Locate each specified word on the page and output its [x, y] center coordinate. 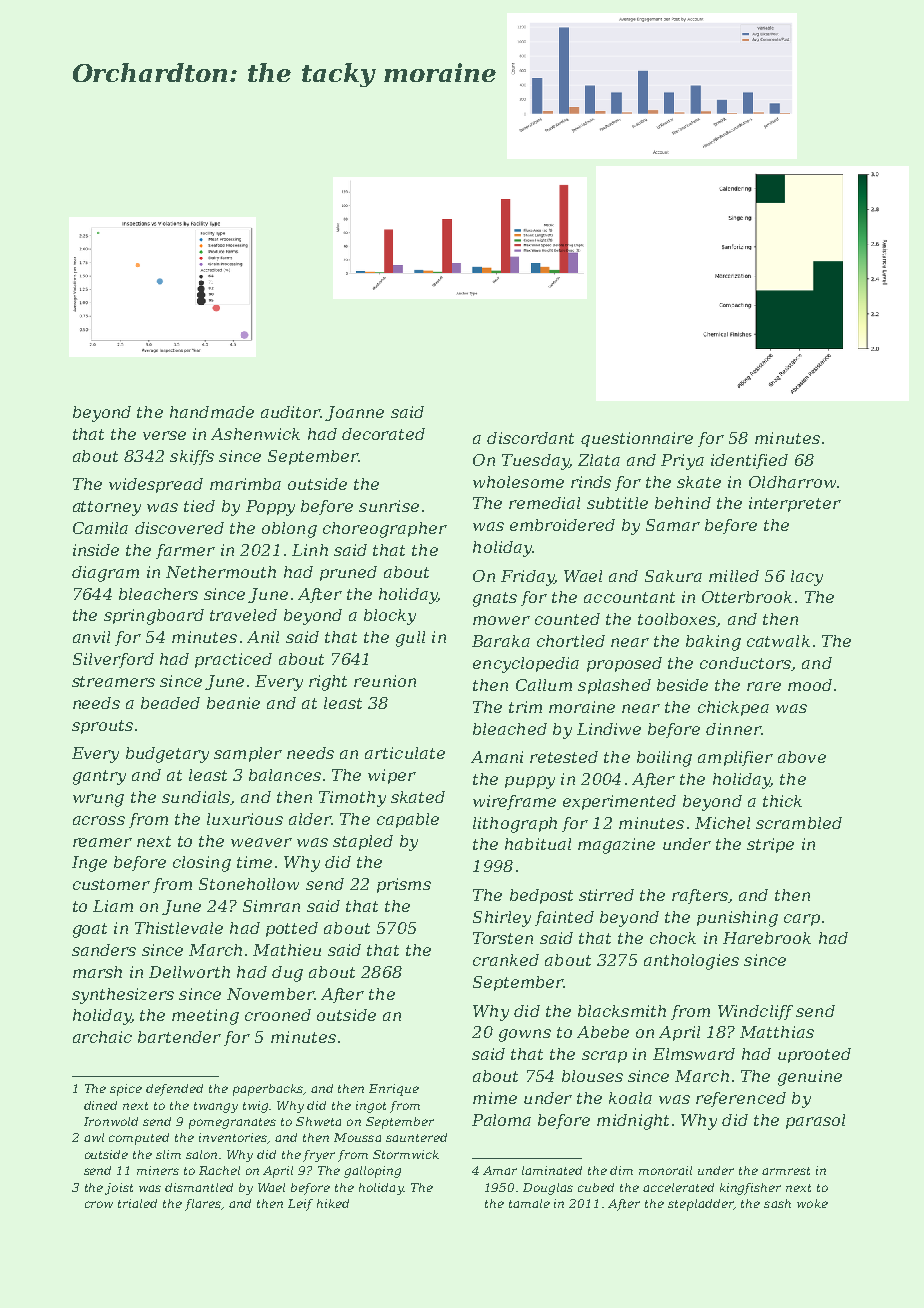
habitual [538, 844]
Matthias [777, 1032]
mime [495, 1098]
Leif [300, 1205]
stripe [770, 845]
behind [683, 503]
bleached [510, 729]
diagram [105, 574]
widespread [156, 485]
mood [810, 685]
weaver [261, 842]
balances [285, 775]
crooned [278, 1015]
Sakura [673, 576]
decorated [383, 434]
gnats [495, 599]
